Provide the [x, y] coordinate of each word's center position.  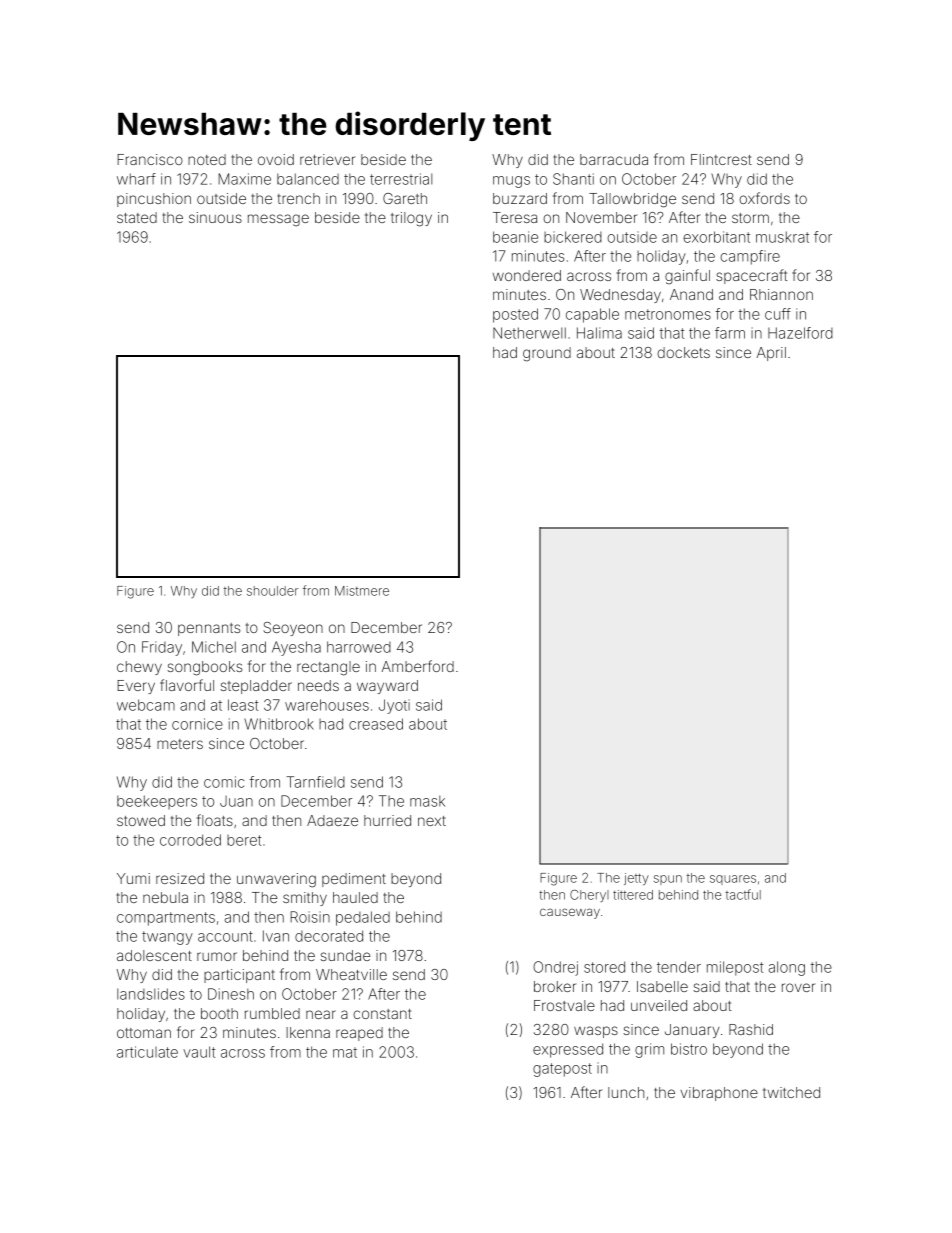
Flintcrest [721, 159]
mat [345, 1052]
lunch [626, 1092]
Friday [162, 648]
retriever [327, 159]
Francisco [150, 159]
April [771, 354]
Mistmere [362, 591]
